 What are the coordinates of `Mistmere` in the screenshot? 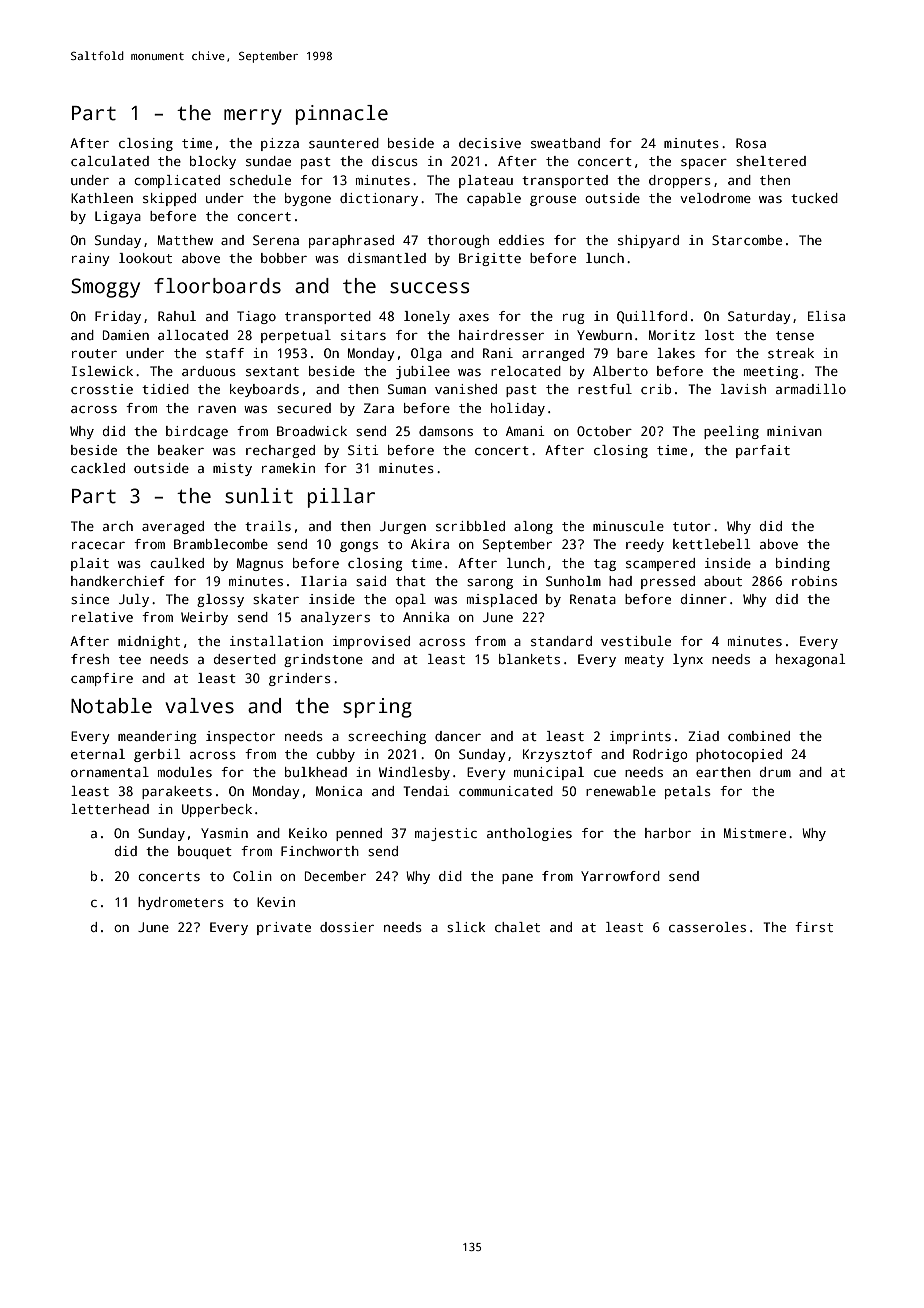 It's located at (755, 833).
